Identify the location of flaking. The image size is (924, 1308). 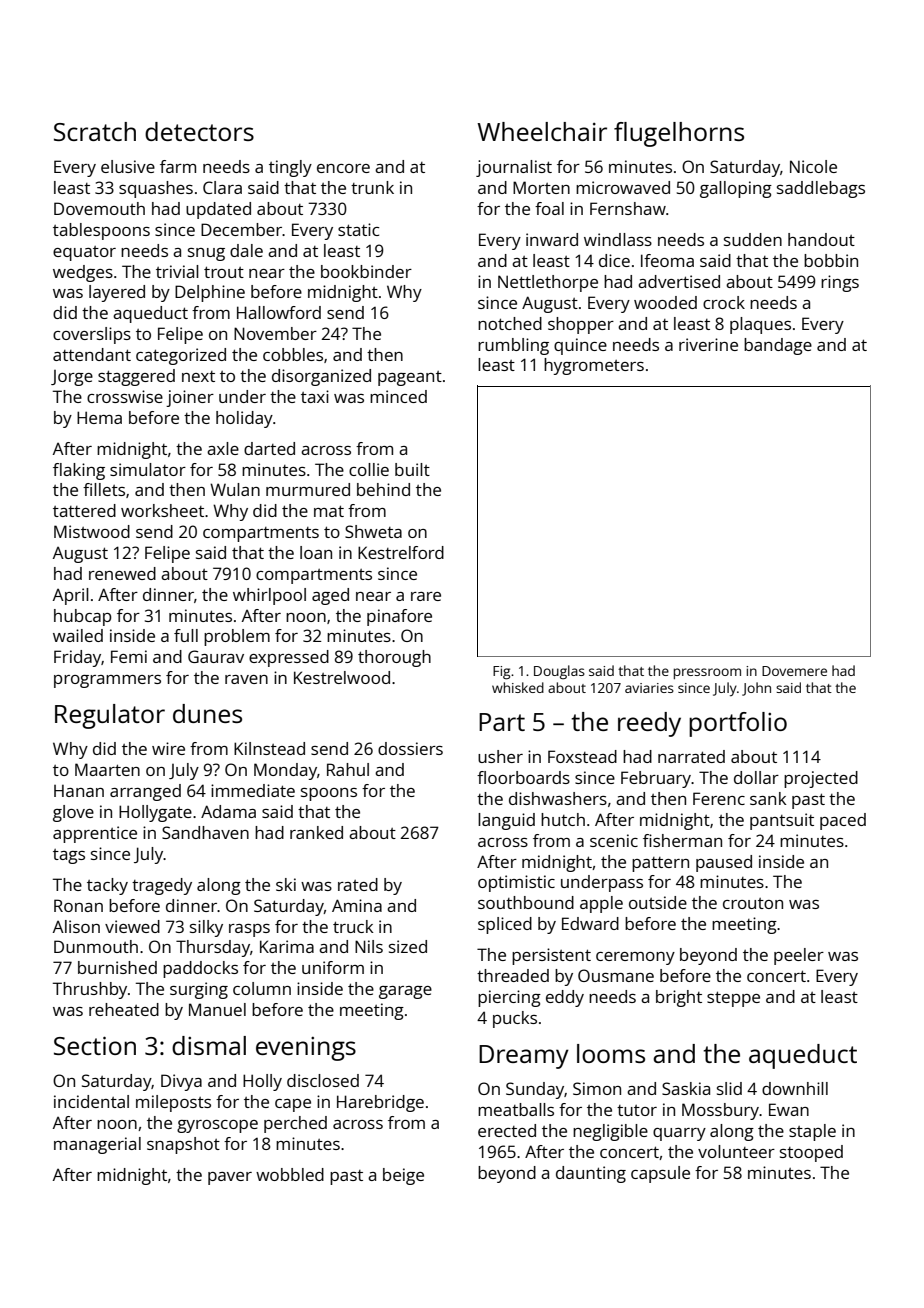
(79, 471).
